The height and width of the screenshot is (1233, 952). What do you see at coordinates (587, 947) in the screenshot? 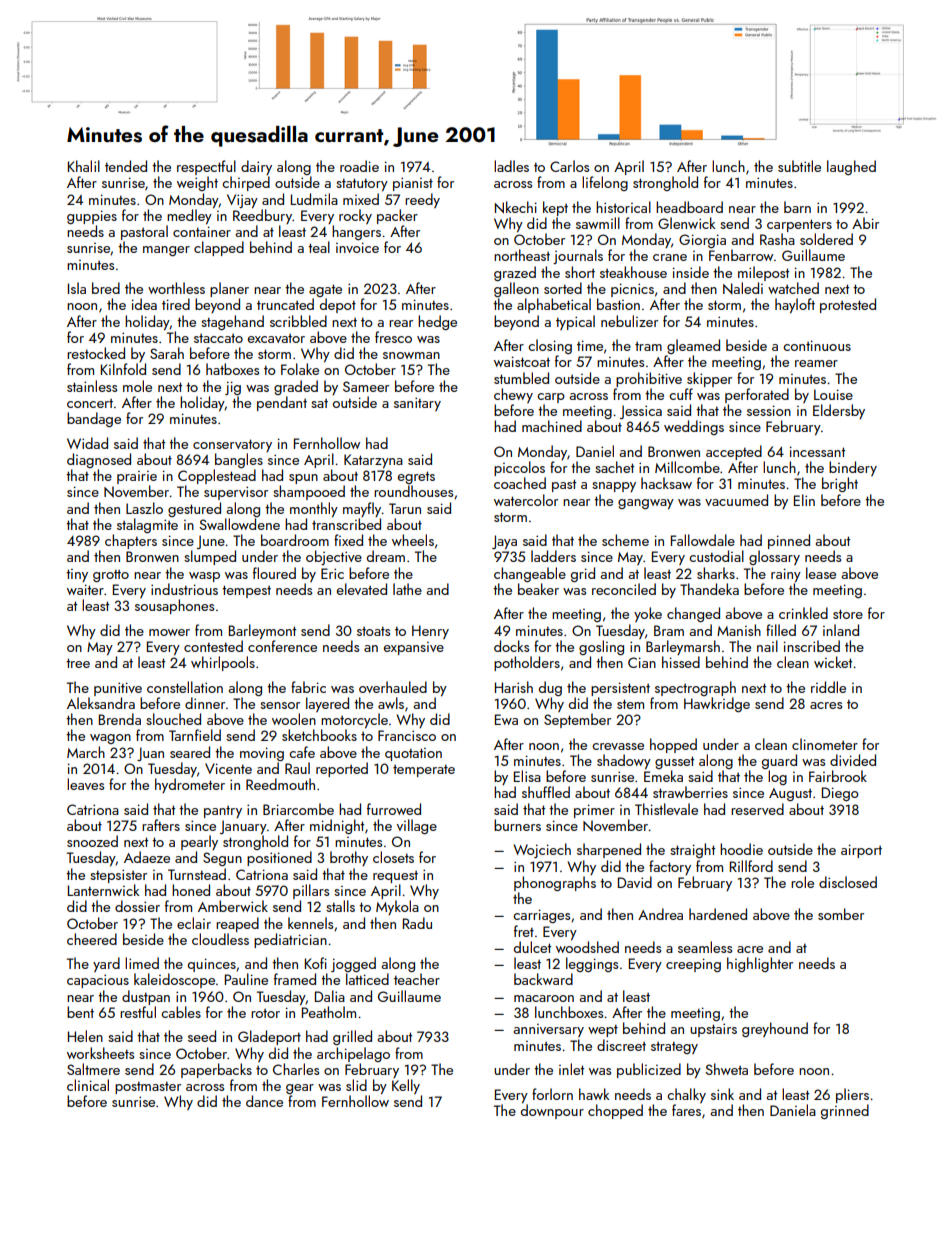
I see `woodshed` at bounding box center [587, 947].
